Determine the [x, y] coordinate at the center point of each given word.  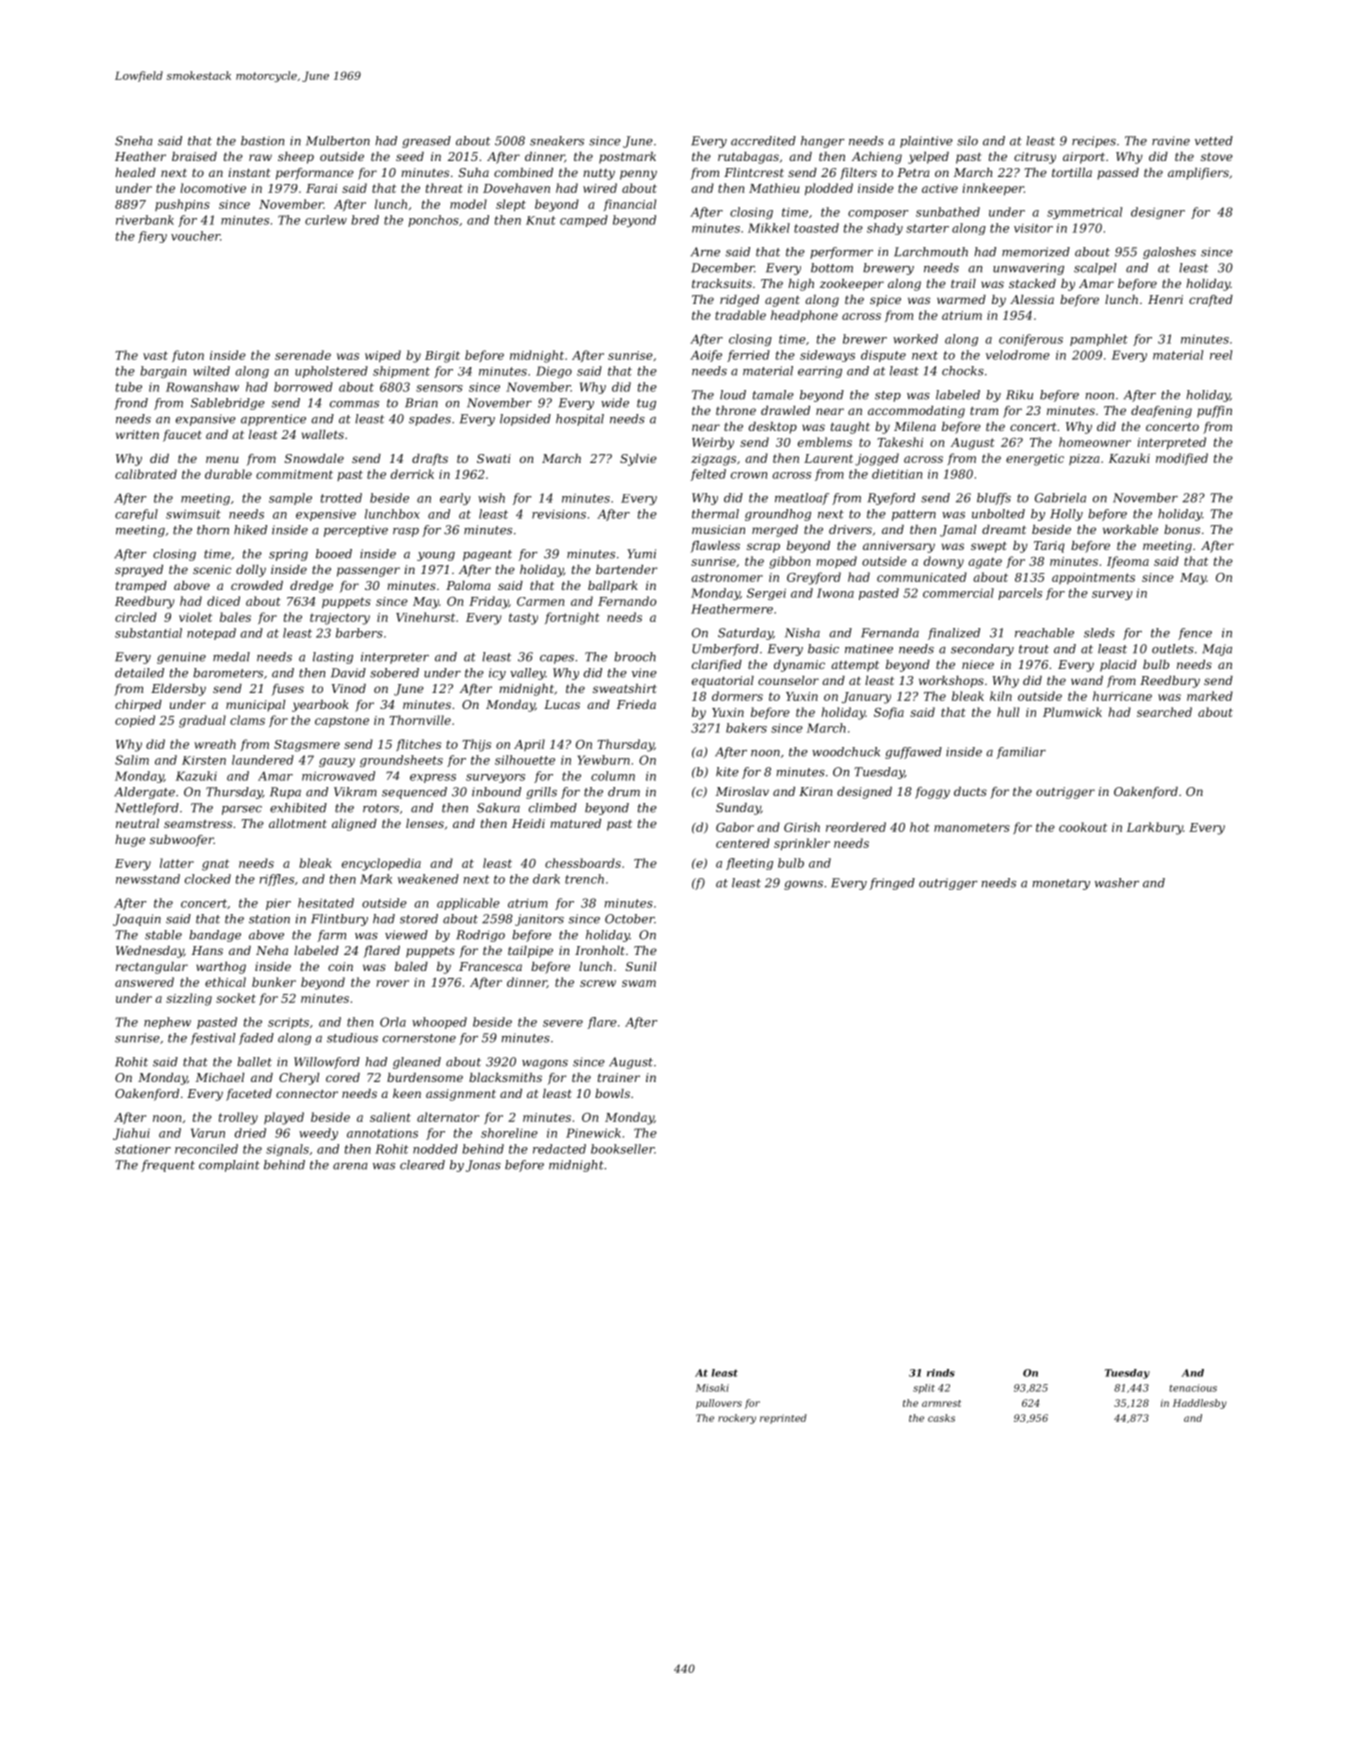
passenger [368, 572]
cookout [1083, 827]
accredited [763, 141]
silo [967, 141]
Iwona [835, 593]
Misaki [712, 1388]
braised [194, 156]
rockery [737, 1419]
